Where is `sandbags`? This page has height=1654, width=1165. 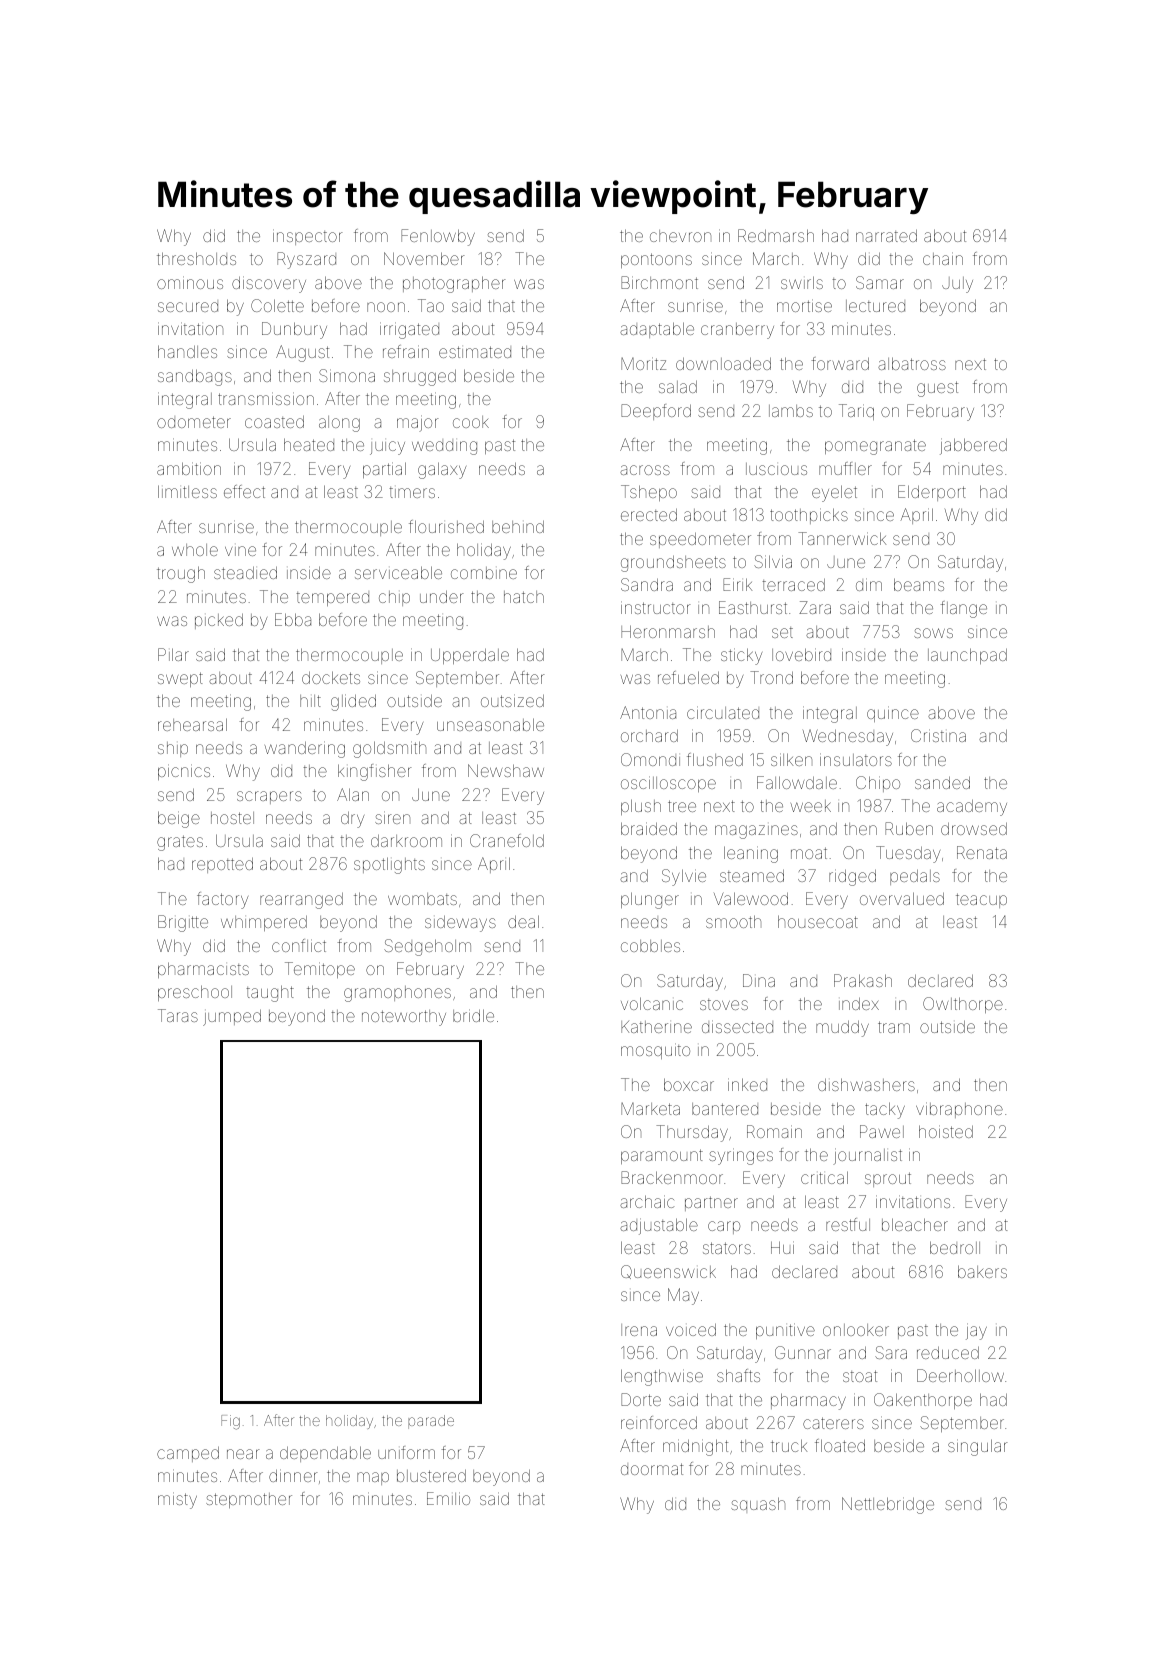
sandbags is located at coordinates (195, 377).
